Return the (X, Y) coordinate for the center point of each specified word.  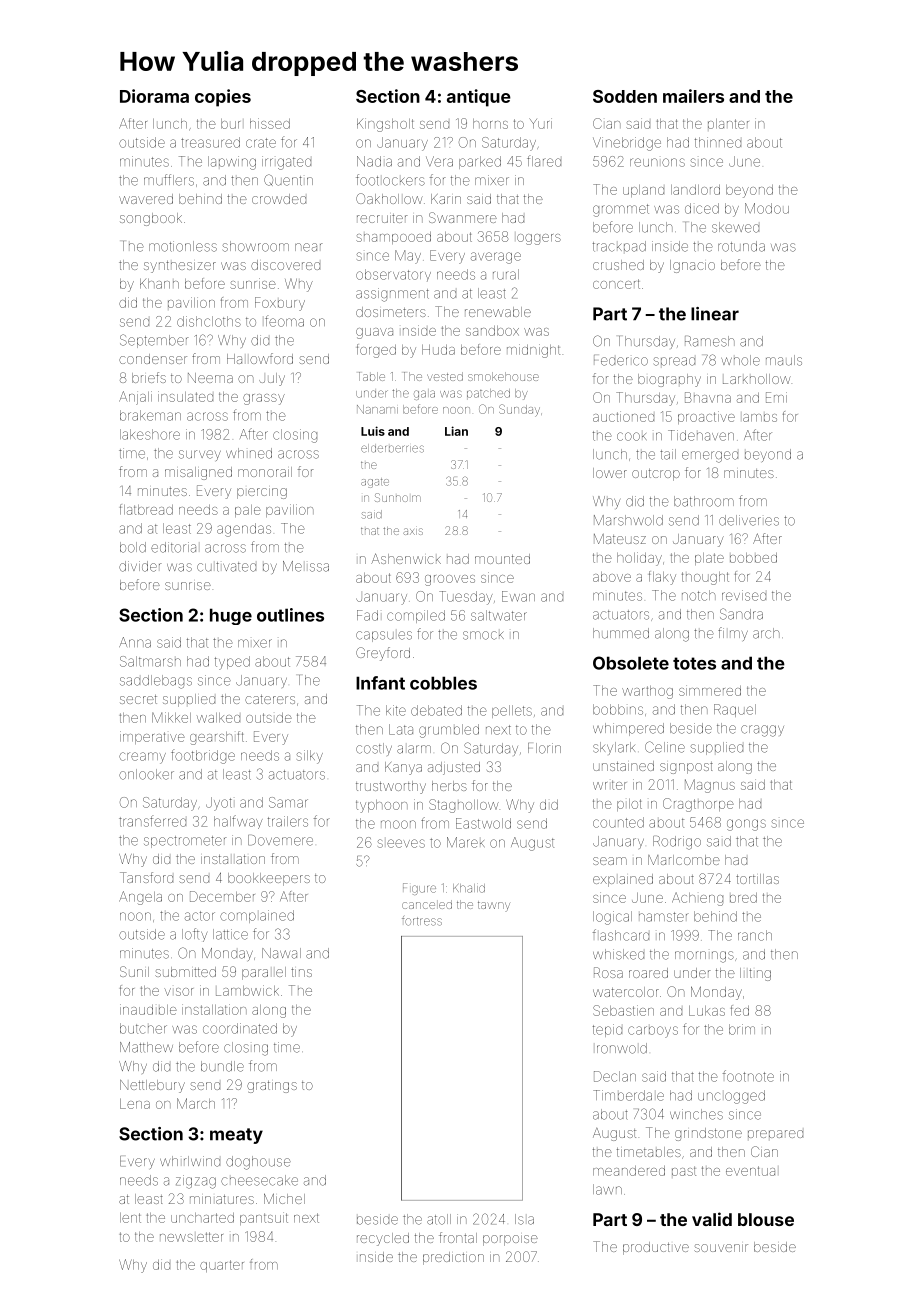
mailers (693, 96)
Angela (140, 898)
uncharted (202, 1218)
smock (483, 635)
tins (301, 972)
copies (223, 98)
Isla (524, 1219)
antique (479, 98)
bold (133, 547)
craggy (762, 731)
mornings (704, 957)
